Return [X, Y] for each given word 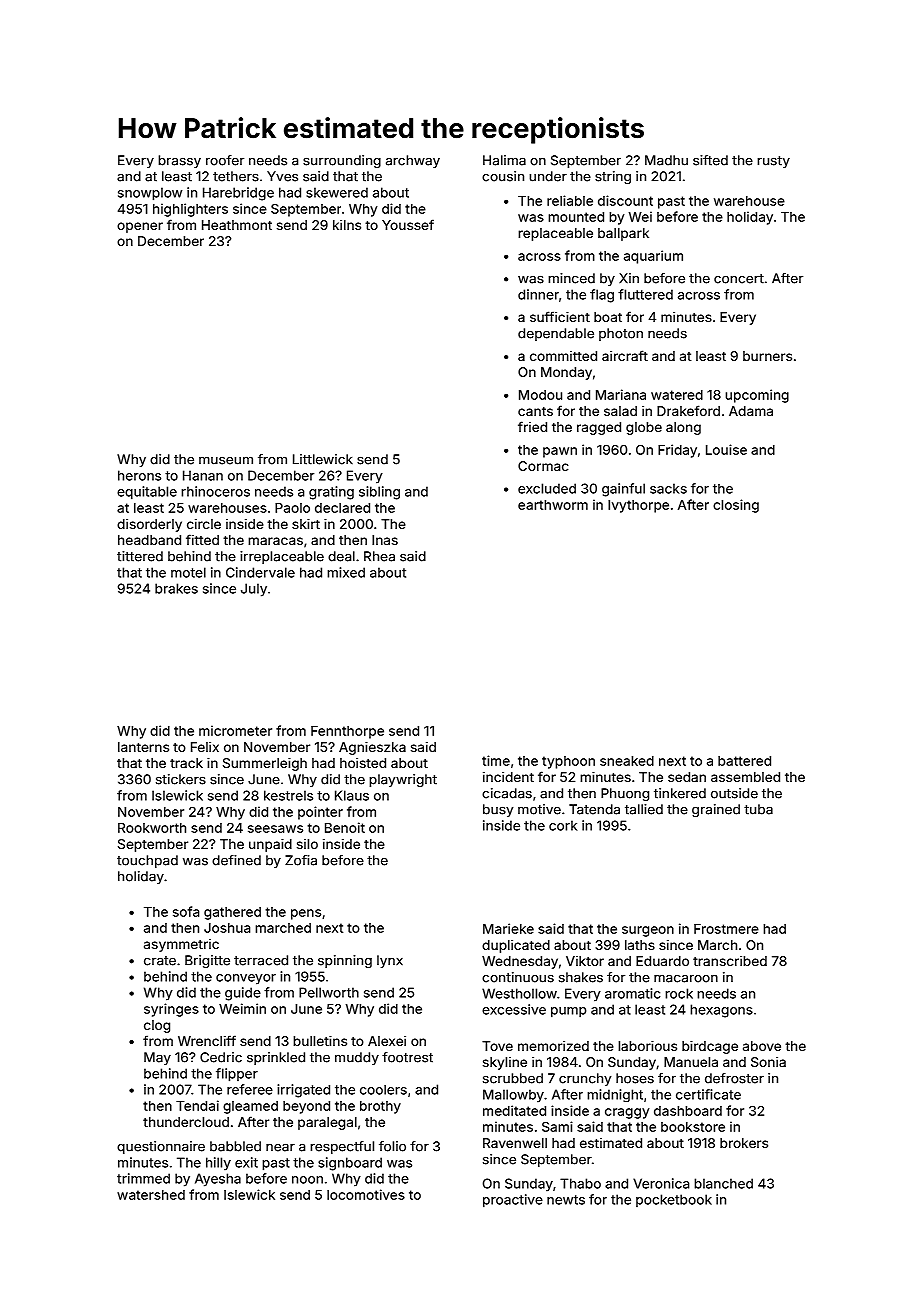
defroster [734, 1078]
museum [226, 460]
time [496, 760]
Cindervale [260, 572]
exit [246, 1162]
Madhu [666, 160]
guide [243, 994]
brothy [380, 1107]
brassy [179, 161]
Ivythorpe [638, 506]
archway [413, 161]
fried [532, 426]
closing [736, 506]
